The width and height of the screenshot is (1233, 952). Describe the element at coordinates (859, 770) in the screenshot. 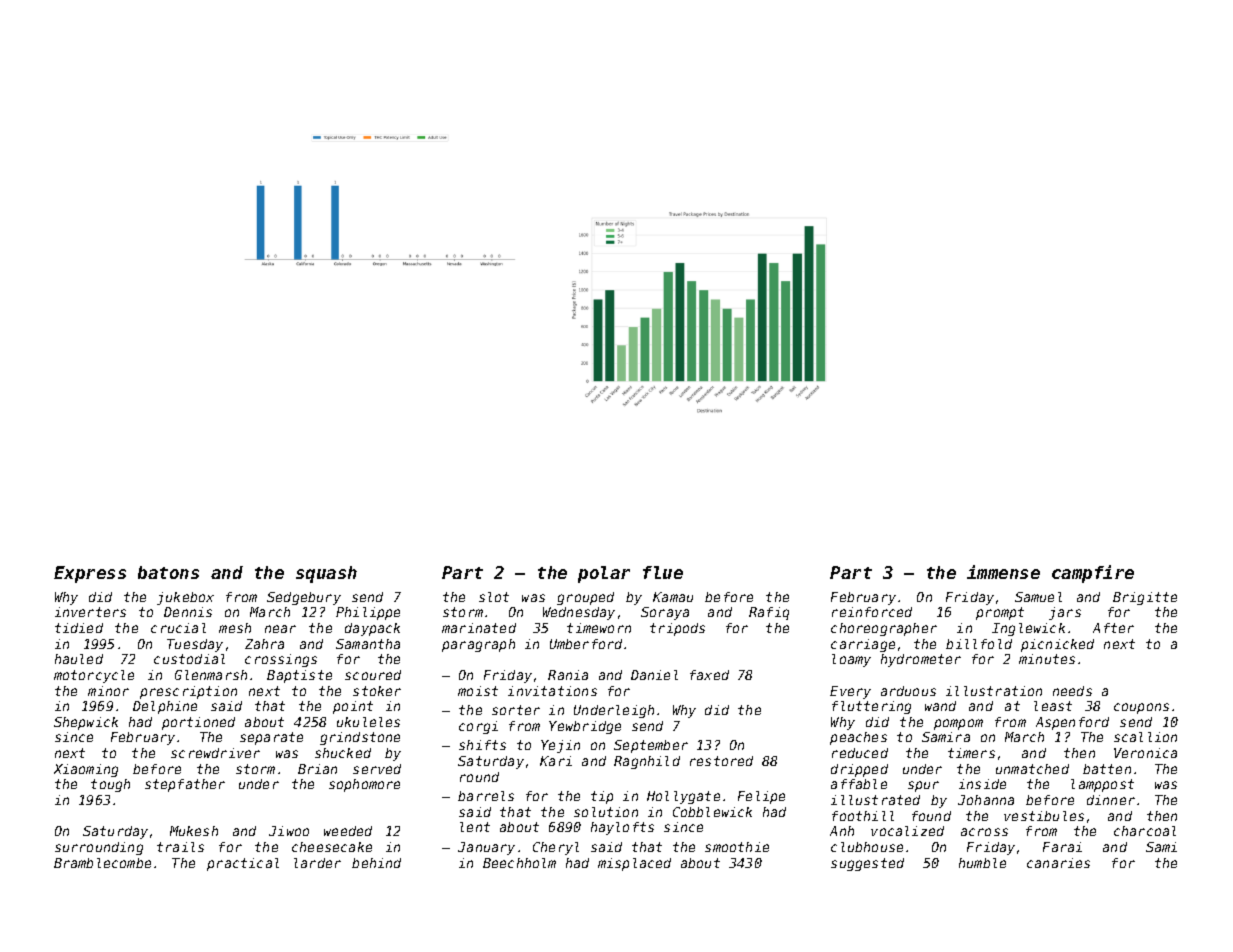

I see `dripped` at that location.
